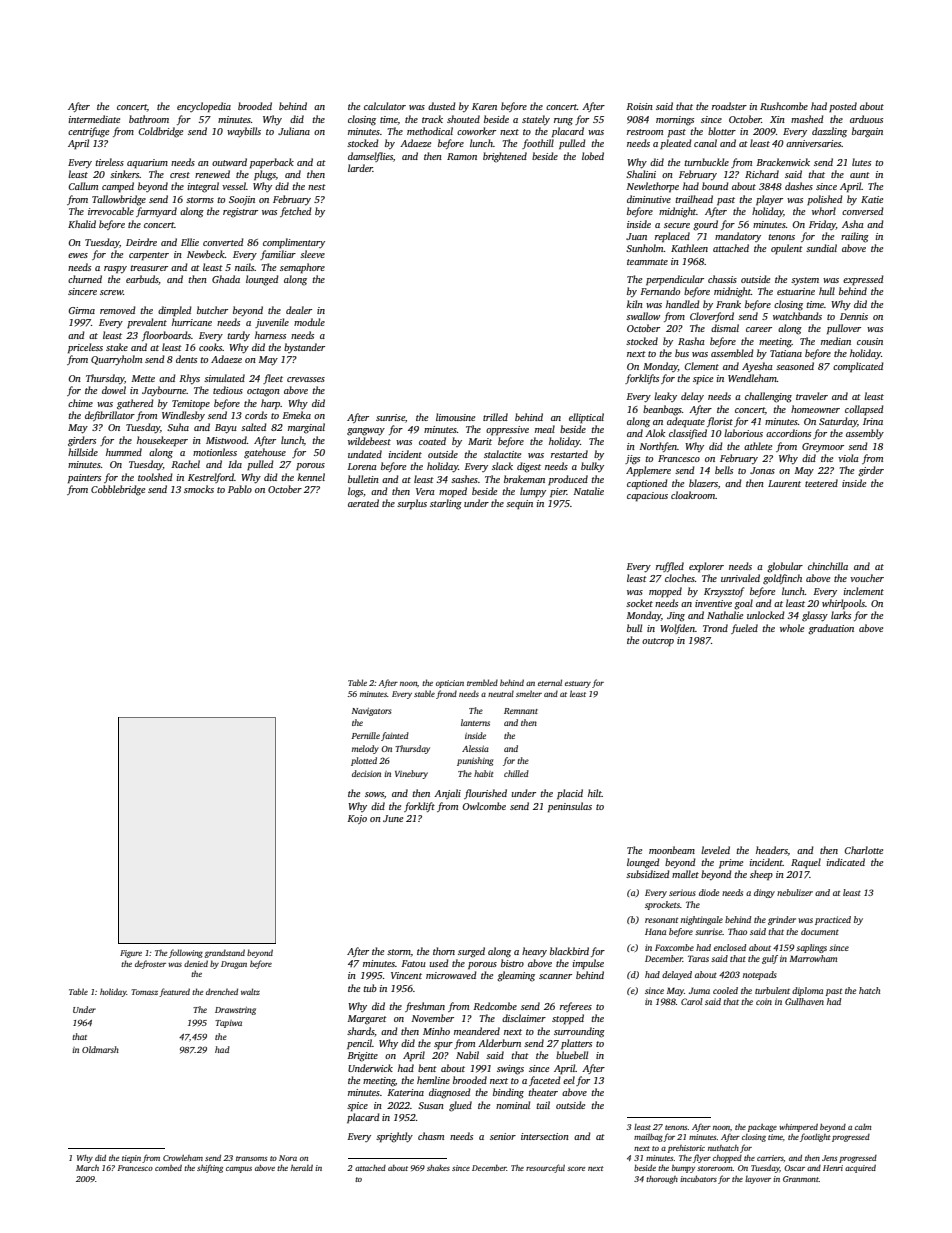 The width and height of the screenshot is (952, 1233). What do you see at coordinates (495, 417) in the screenshot?
I see `trilled` at bounding box center [495, 417].
